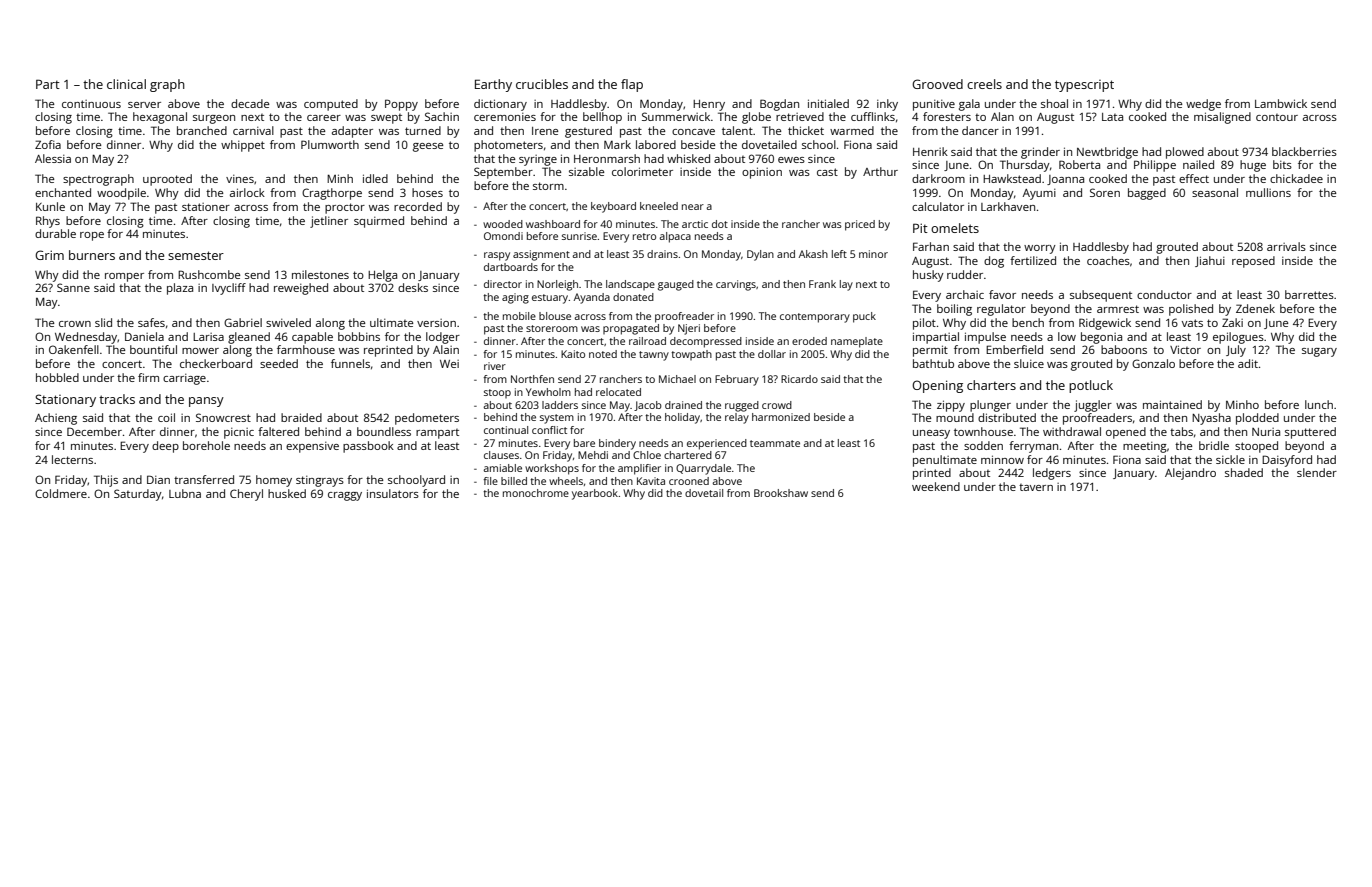  I want to click on craggy, so click(345, 496).
